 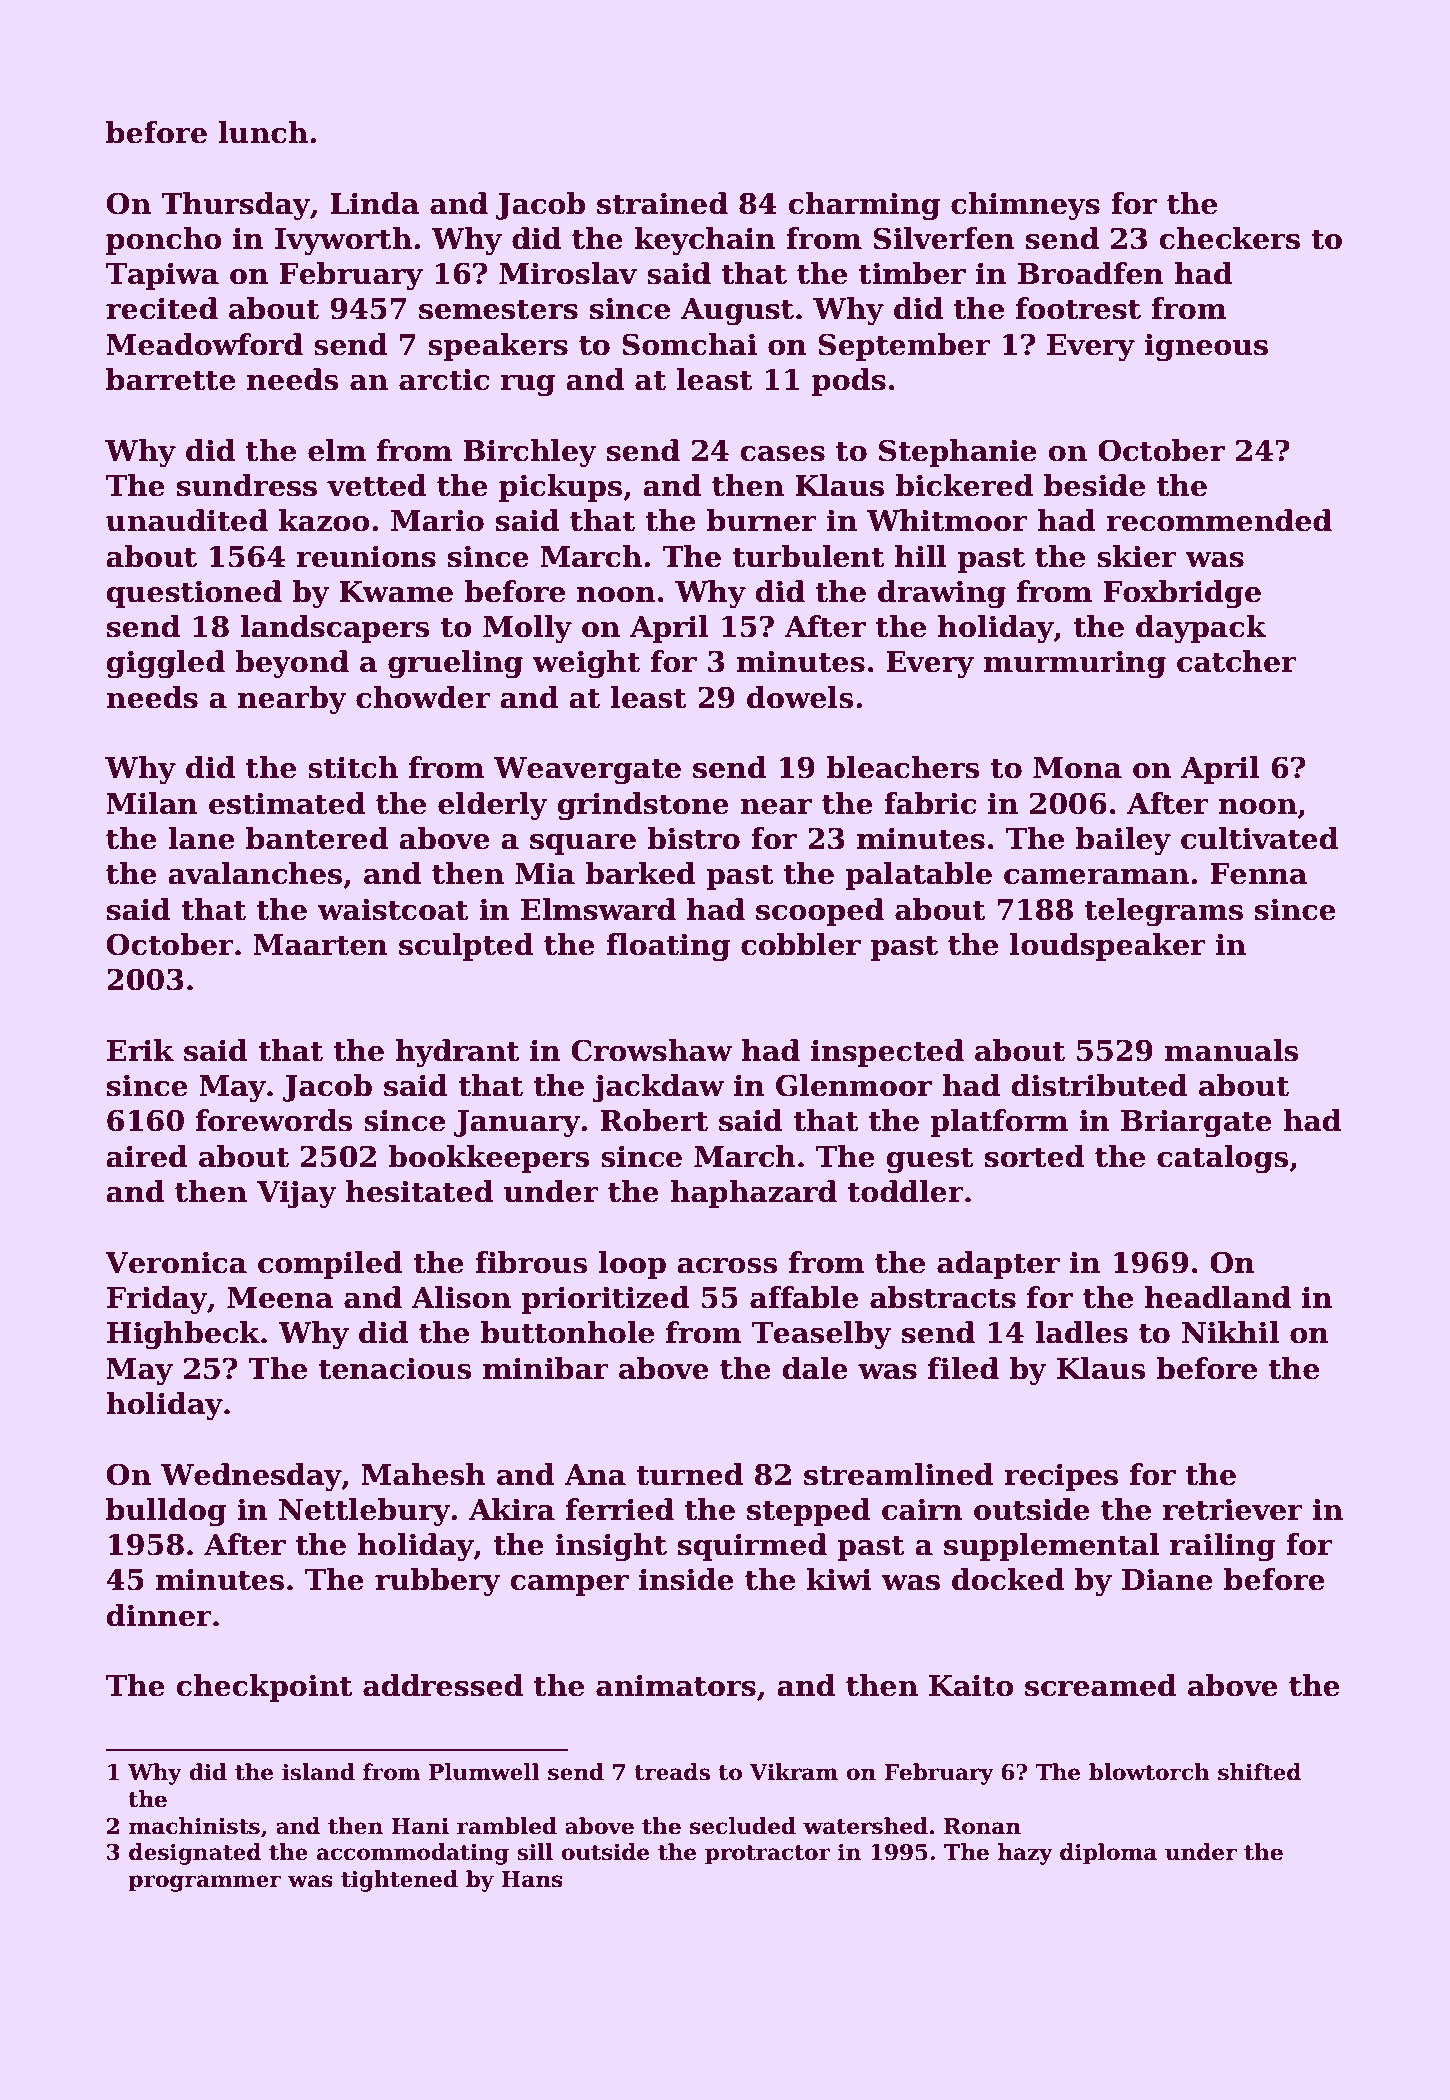 What do you see at coordinates (1229, 238) in the screenshot?
I see `checkers` at bounding box center [1229, 238].
